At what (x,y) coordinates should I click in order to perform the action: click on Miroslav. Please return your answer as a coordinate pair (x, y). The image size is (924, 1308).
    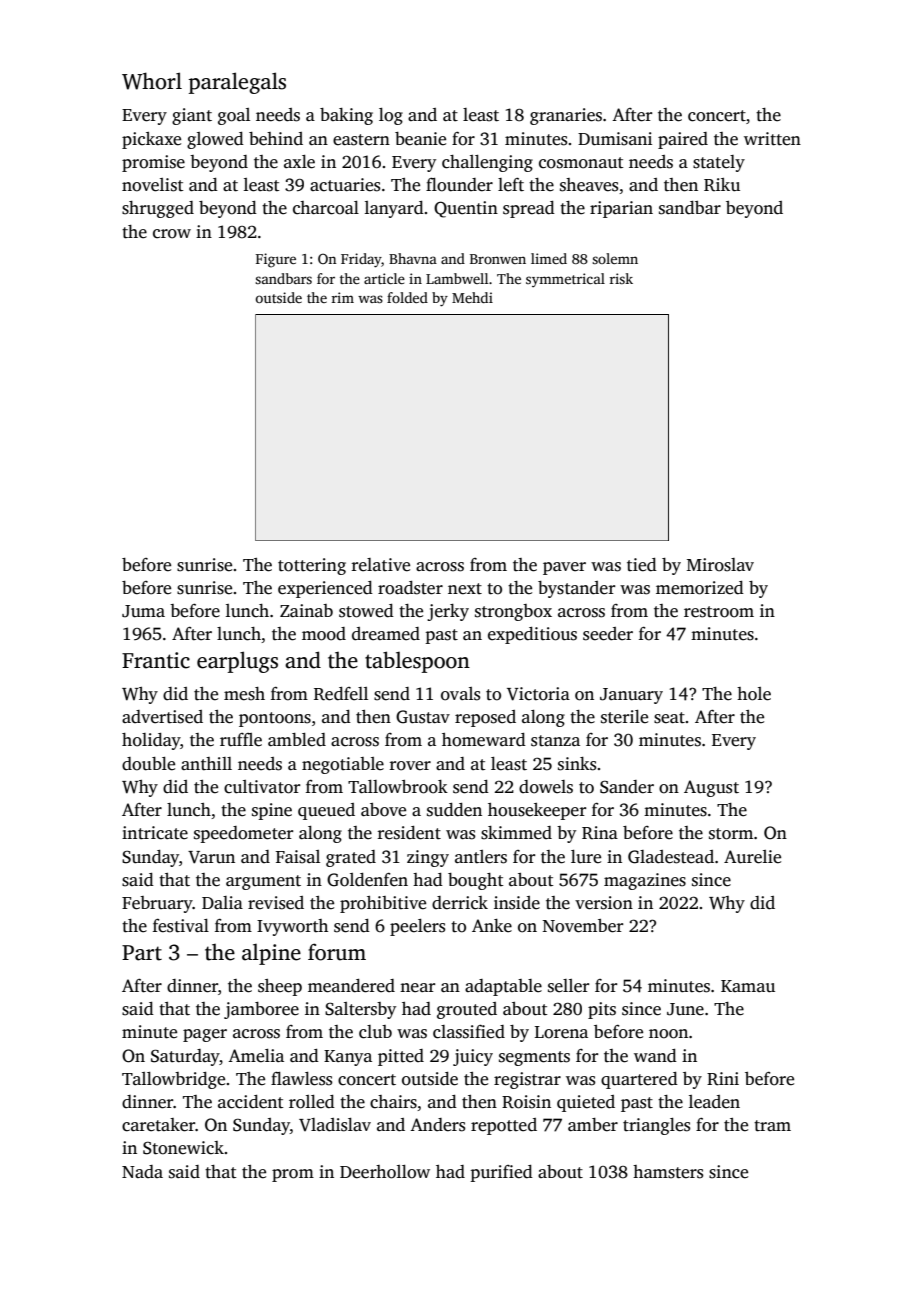
    Looking at the image, I should click on (720, 565).
